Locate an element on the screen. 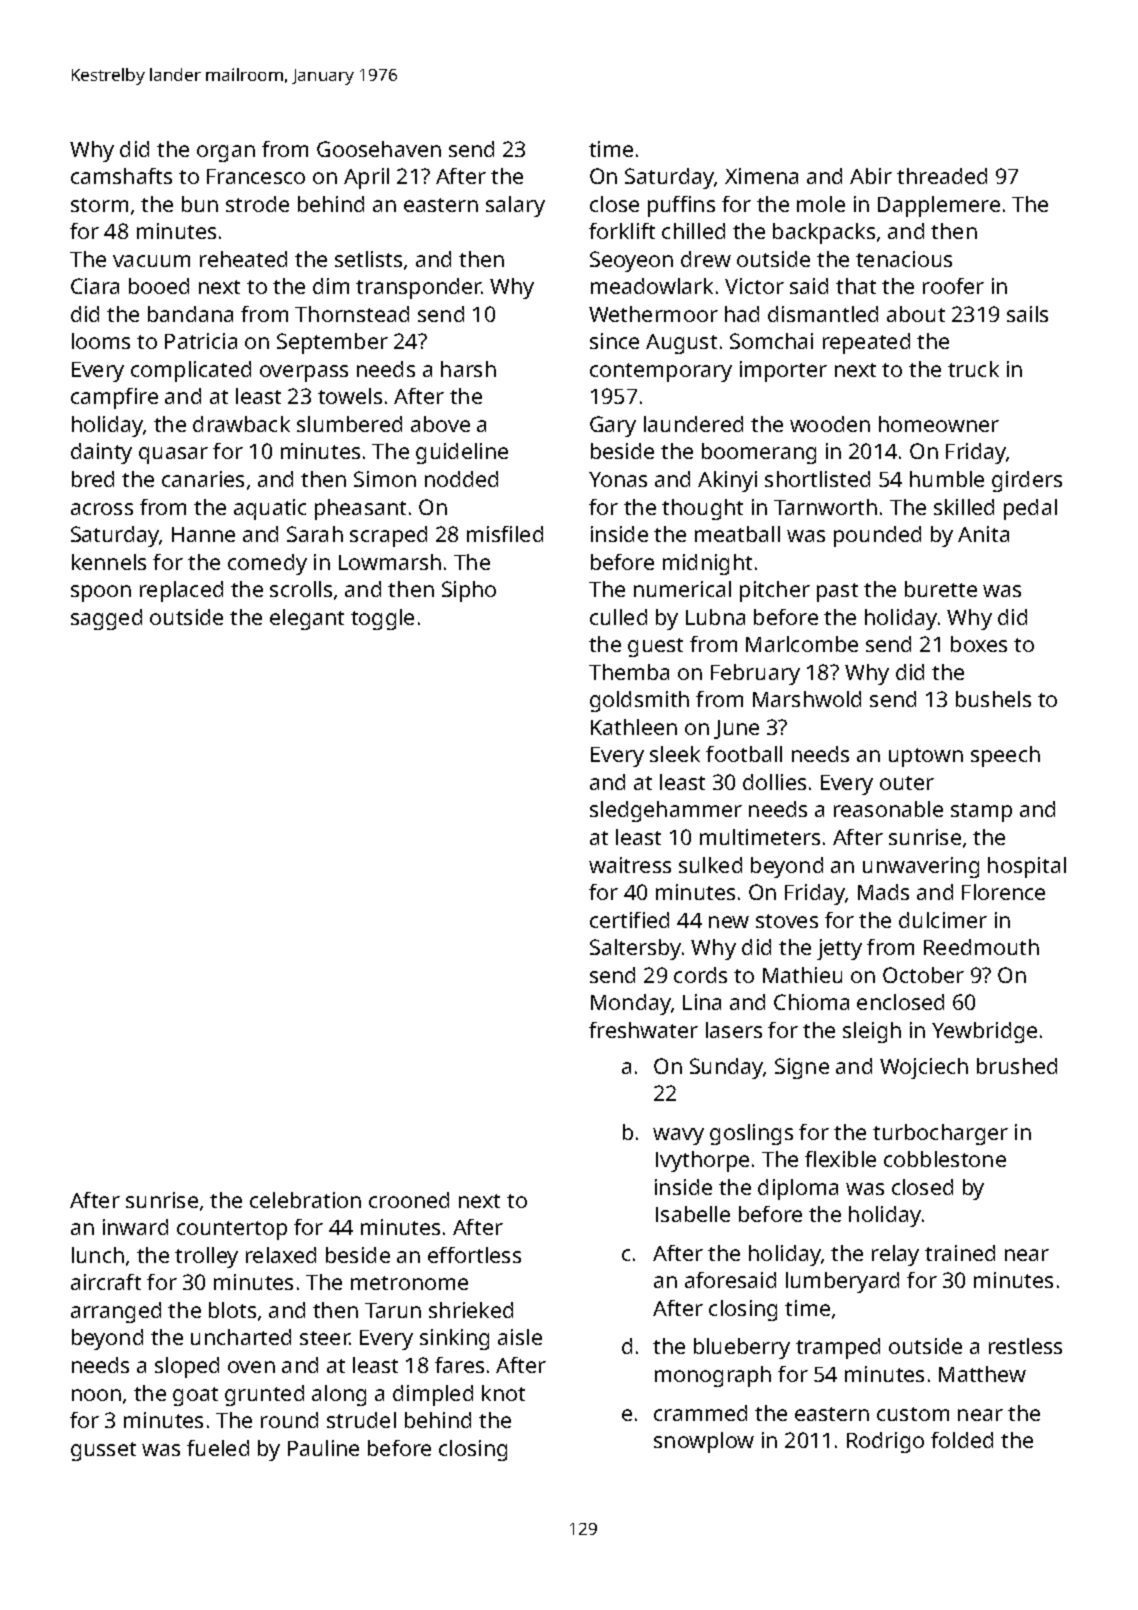 The image size is (1138, 1610). trained is located at coordinates (960, 1253).
